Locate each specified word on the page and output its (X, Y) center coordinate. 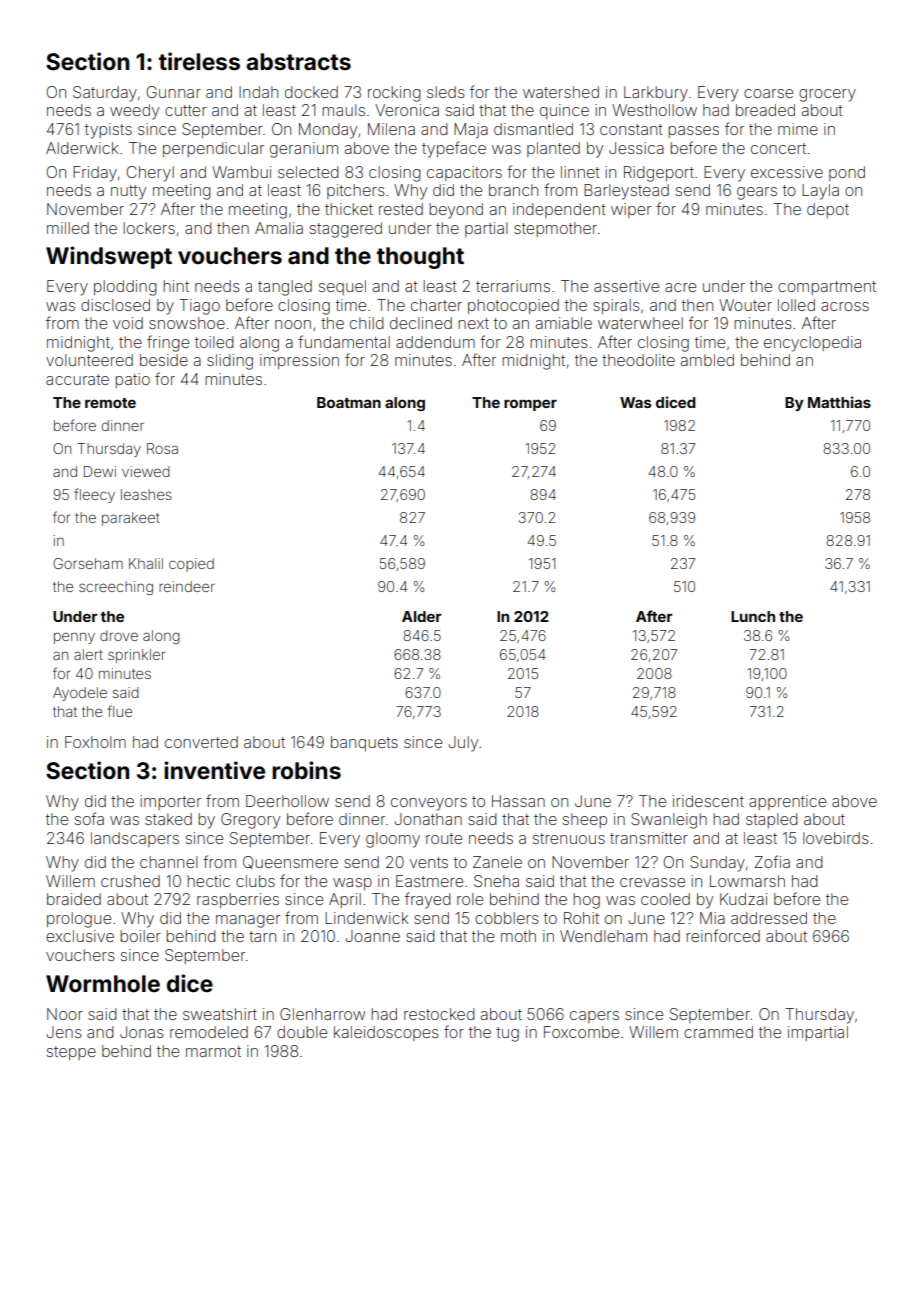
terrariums (513, 286)
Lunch (753, 616)
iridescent (708, 801)
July (463, 744)
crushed (130, 881)
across (845, 306)
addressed (769, 918)
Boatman (349, 402)
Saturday (105, 94)
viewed (146, 471)
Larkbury (656, 94)
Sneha (496, 881)
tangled (285, 288)
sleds (446, 92)
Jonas (142, 1032)
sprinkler (136, 656)
